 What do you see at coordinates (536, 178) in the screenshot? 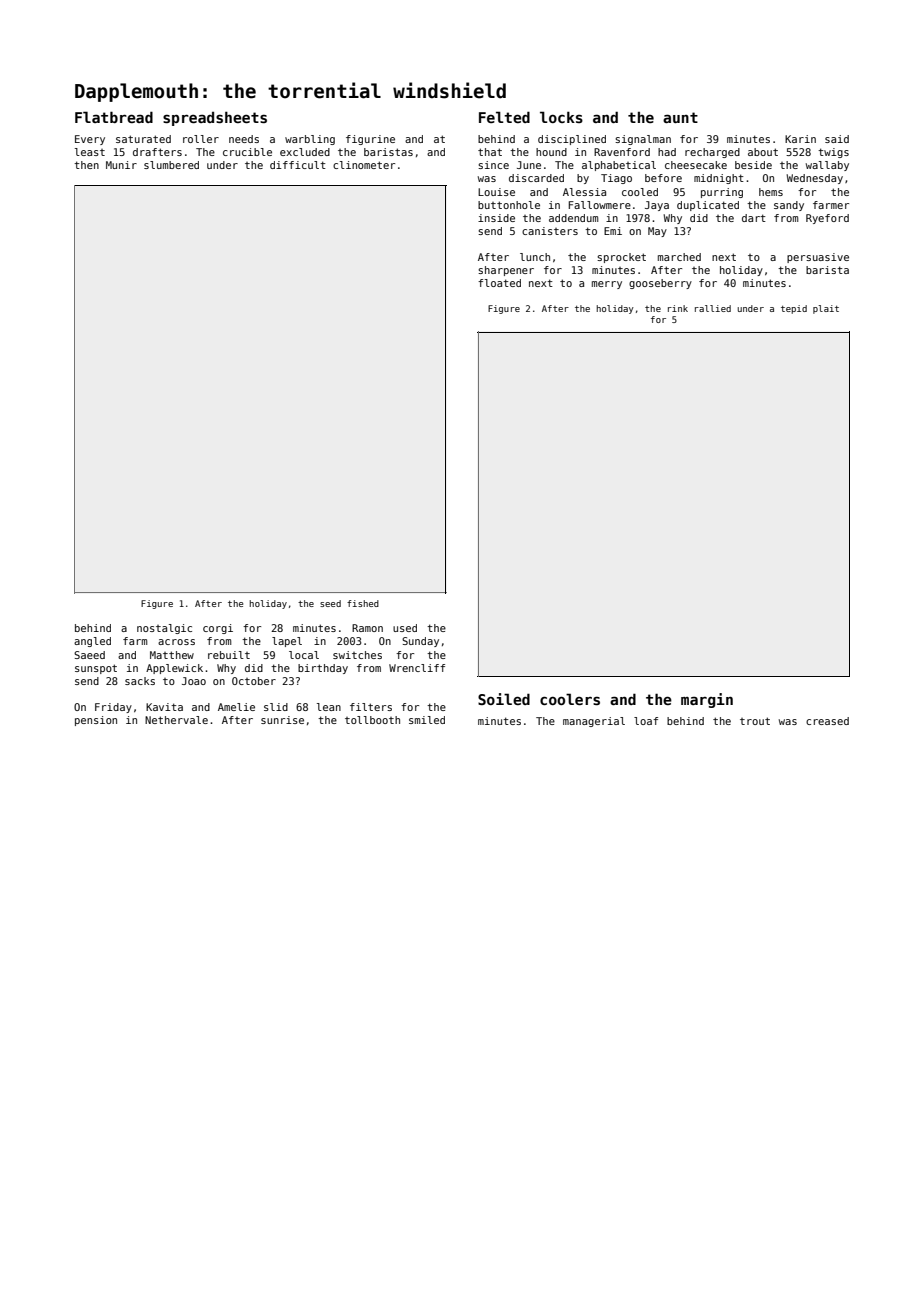
I see `discarded` at bounding box center [536, 178].
